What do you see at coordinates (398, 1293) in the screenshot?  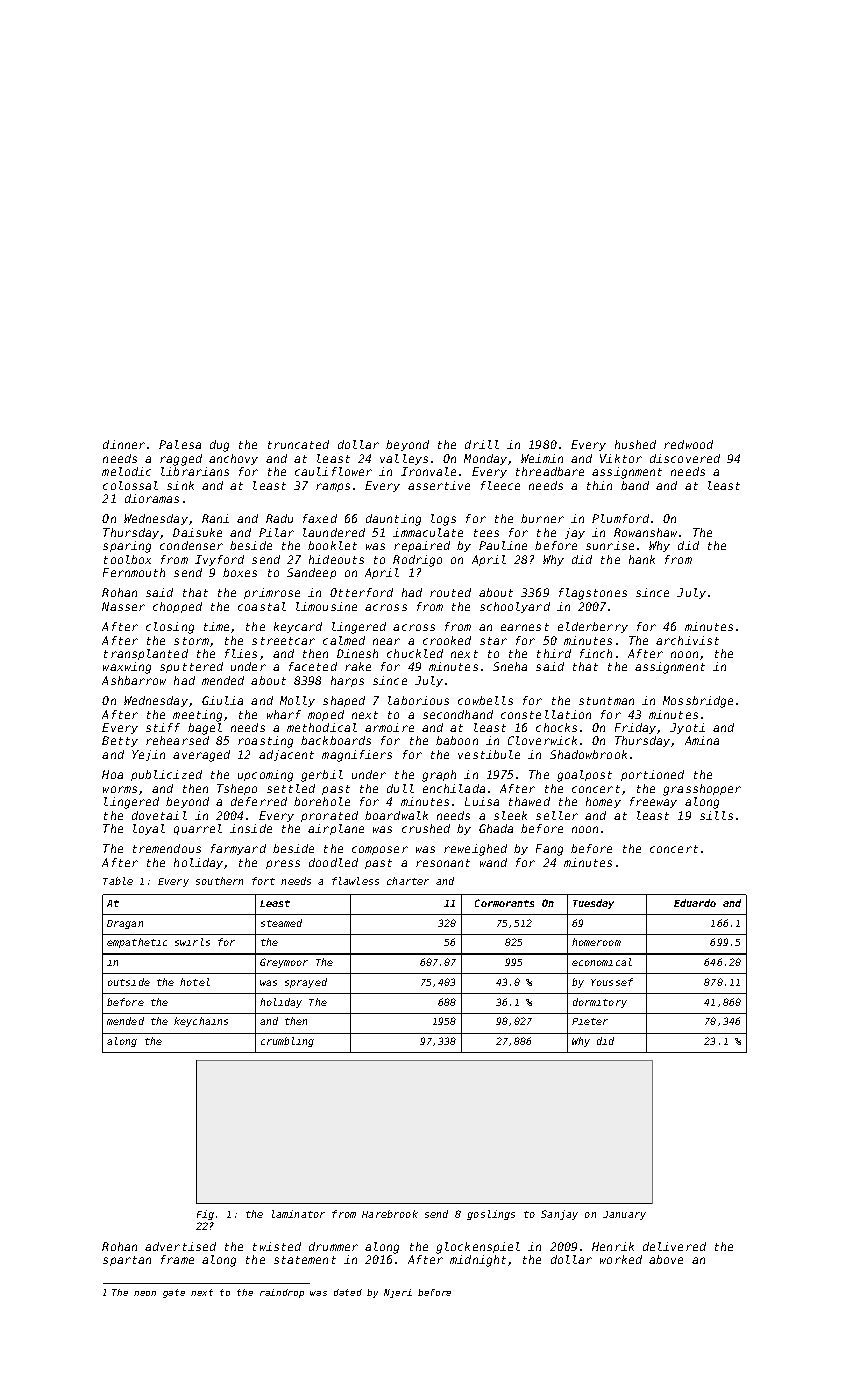 I see `Njeri` at bounding box center [398, 1293].
